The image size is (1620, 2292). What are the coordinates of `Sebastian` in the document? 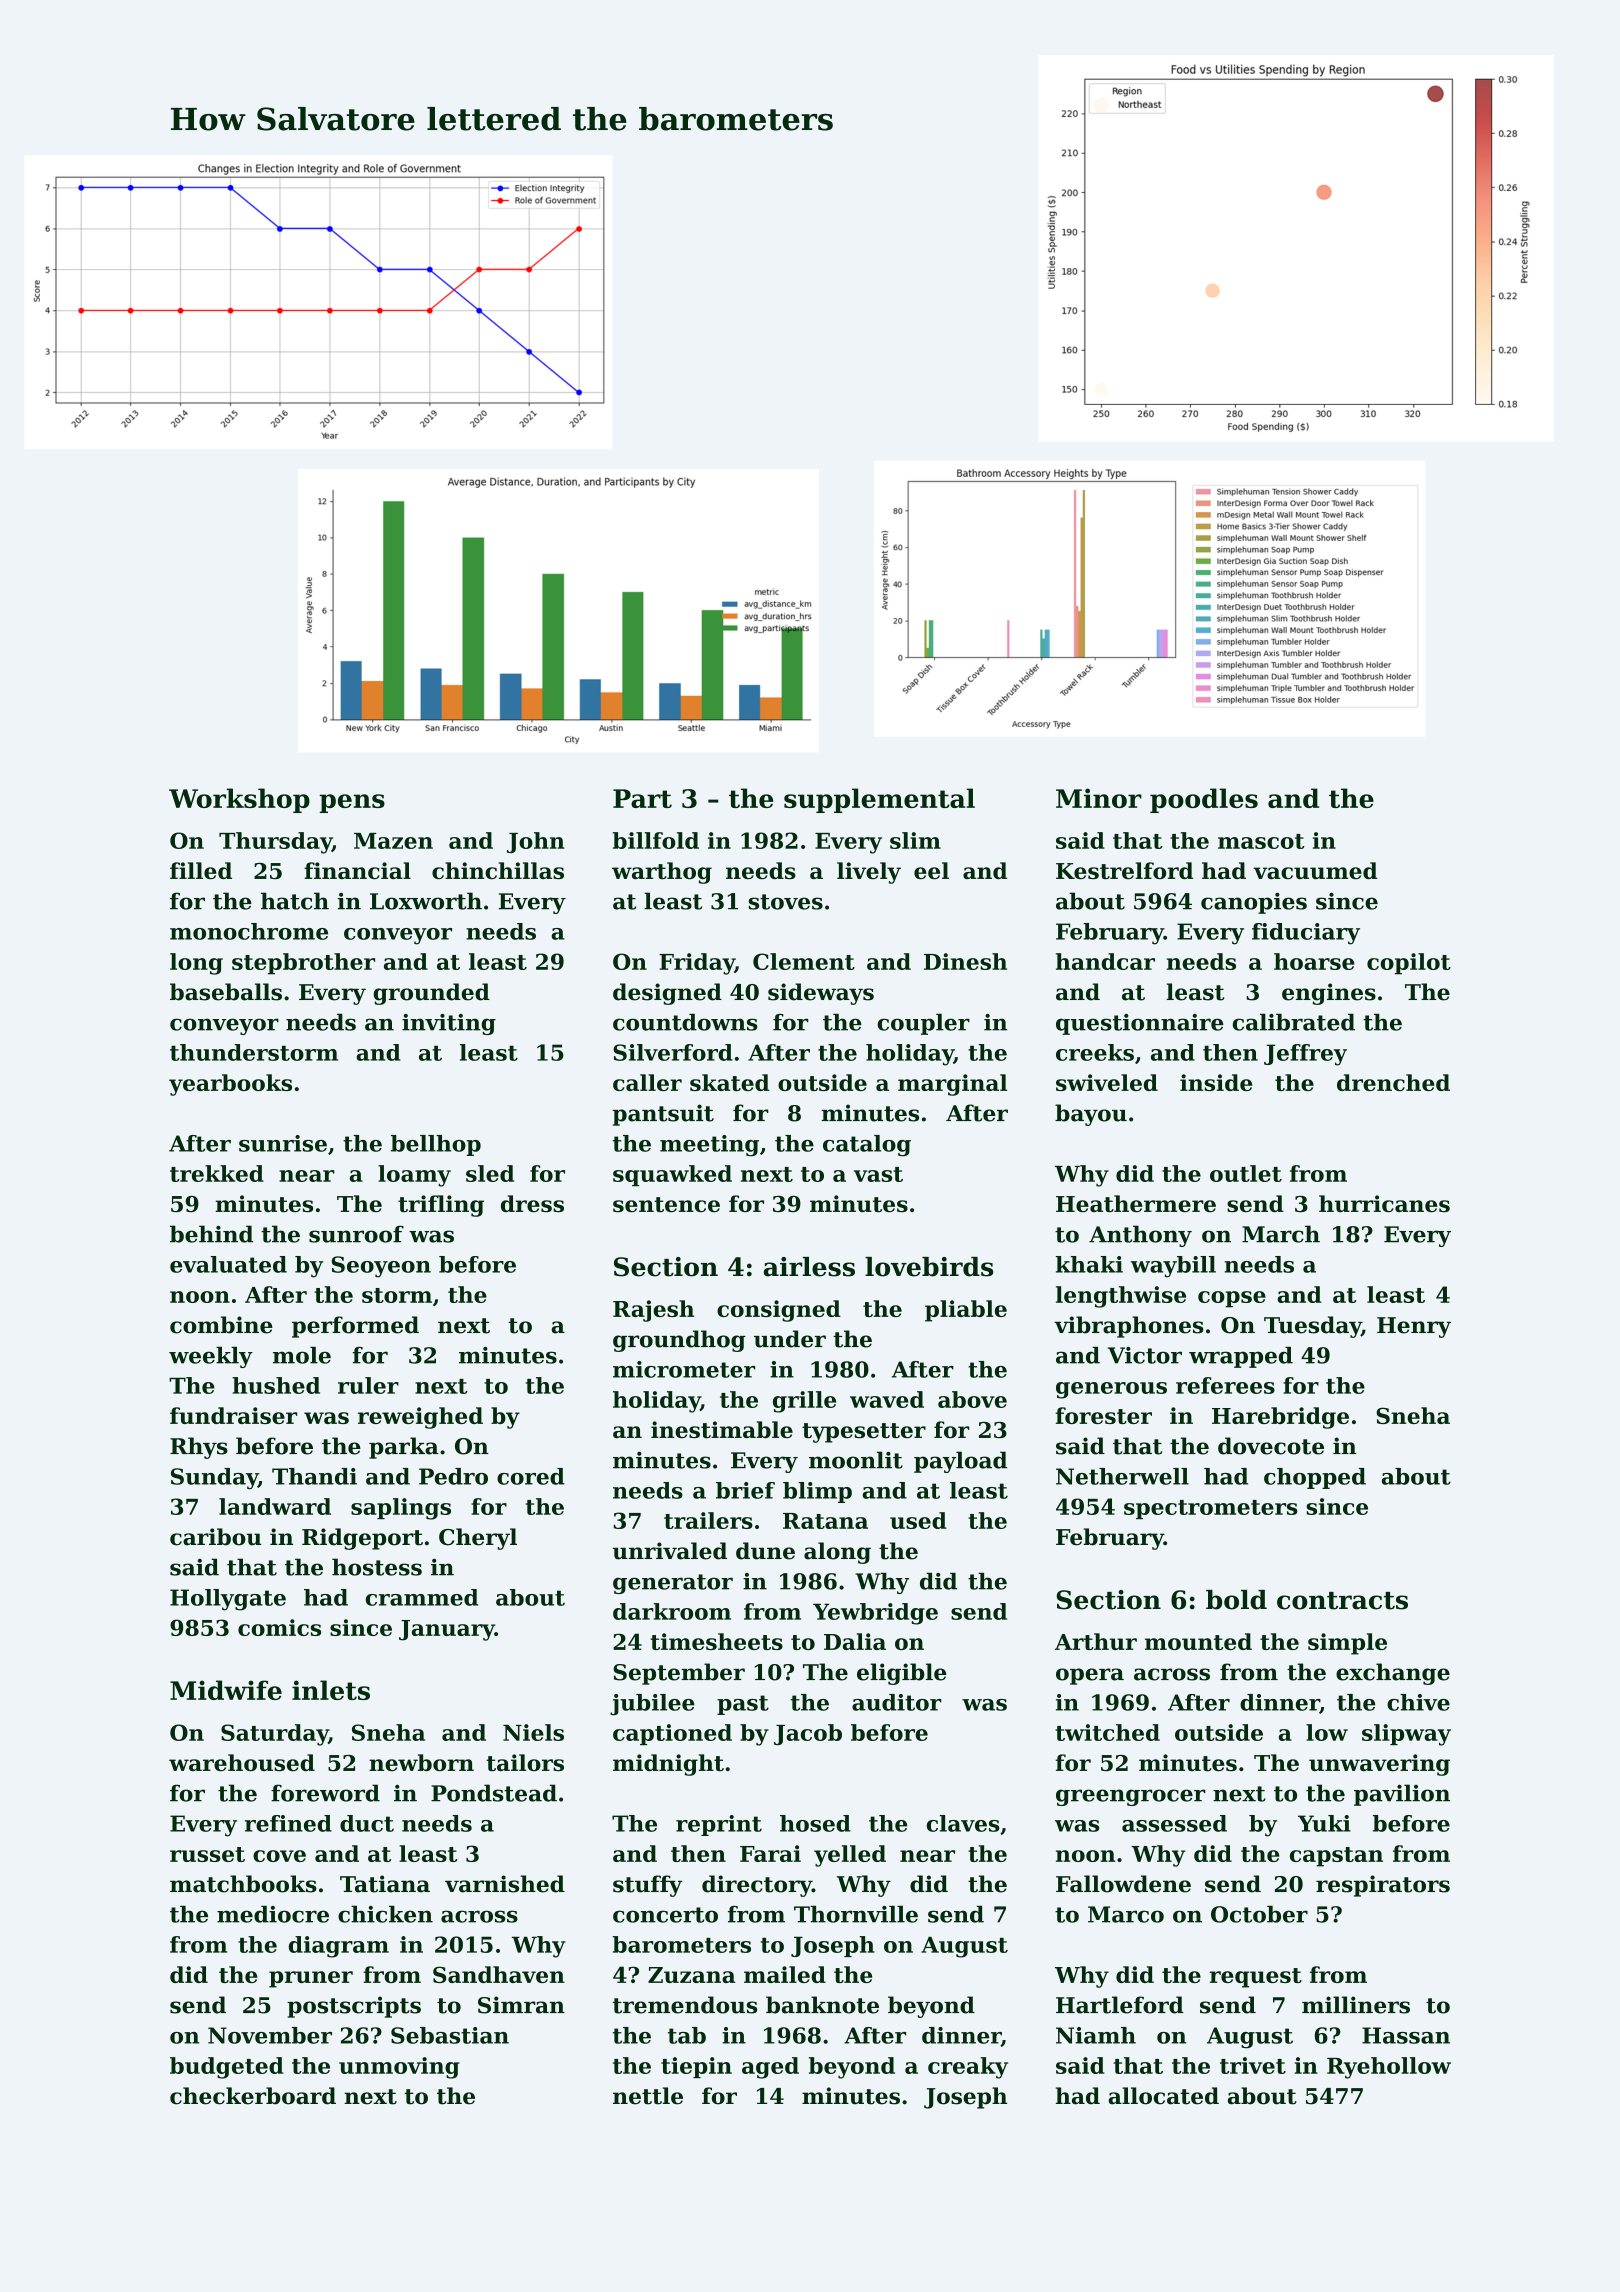 It's located at (450, 2035).
